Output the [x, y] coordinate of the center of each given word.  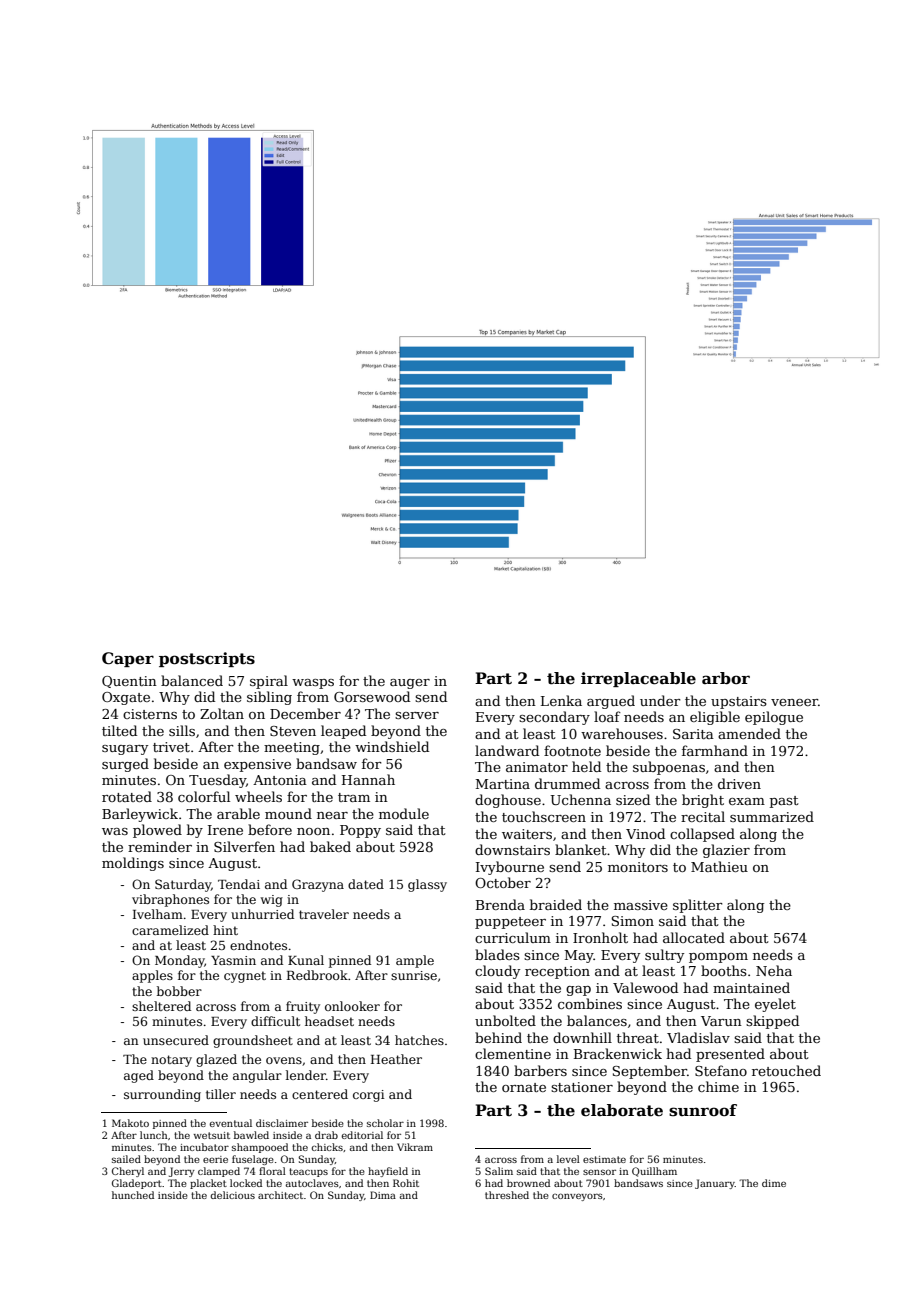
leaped [343, 732]
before [270, 829]
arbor [726, 678]
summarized [772, 816]
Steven [293, 731]
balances [597, 1020]
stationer [582, 1087]
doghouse [508, 801]
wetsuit [212, 1135]
